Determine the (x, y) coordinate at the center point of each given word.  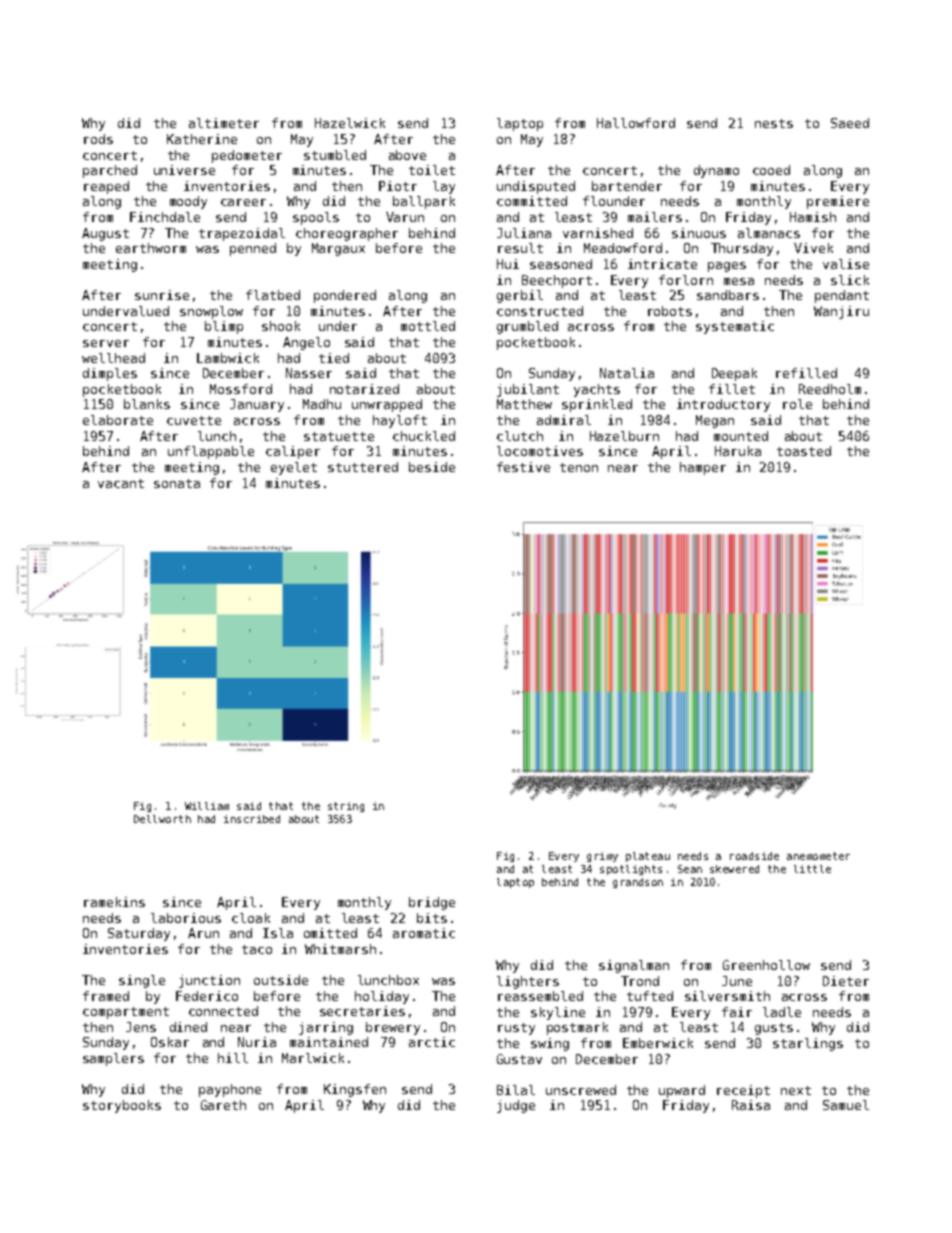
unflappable (211, 452)
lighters (528, 982)
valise (846, 264)
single (142, 981)
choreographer (347, 234)
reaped (106, 187)
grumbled (527, 327)
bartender (627, 186)
